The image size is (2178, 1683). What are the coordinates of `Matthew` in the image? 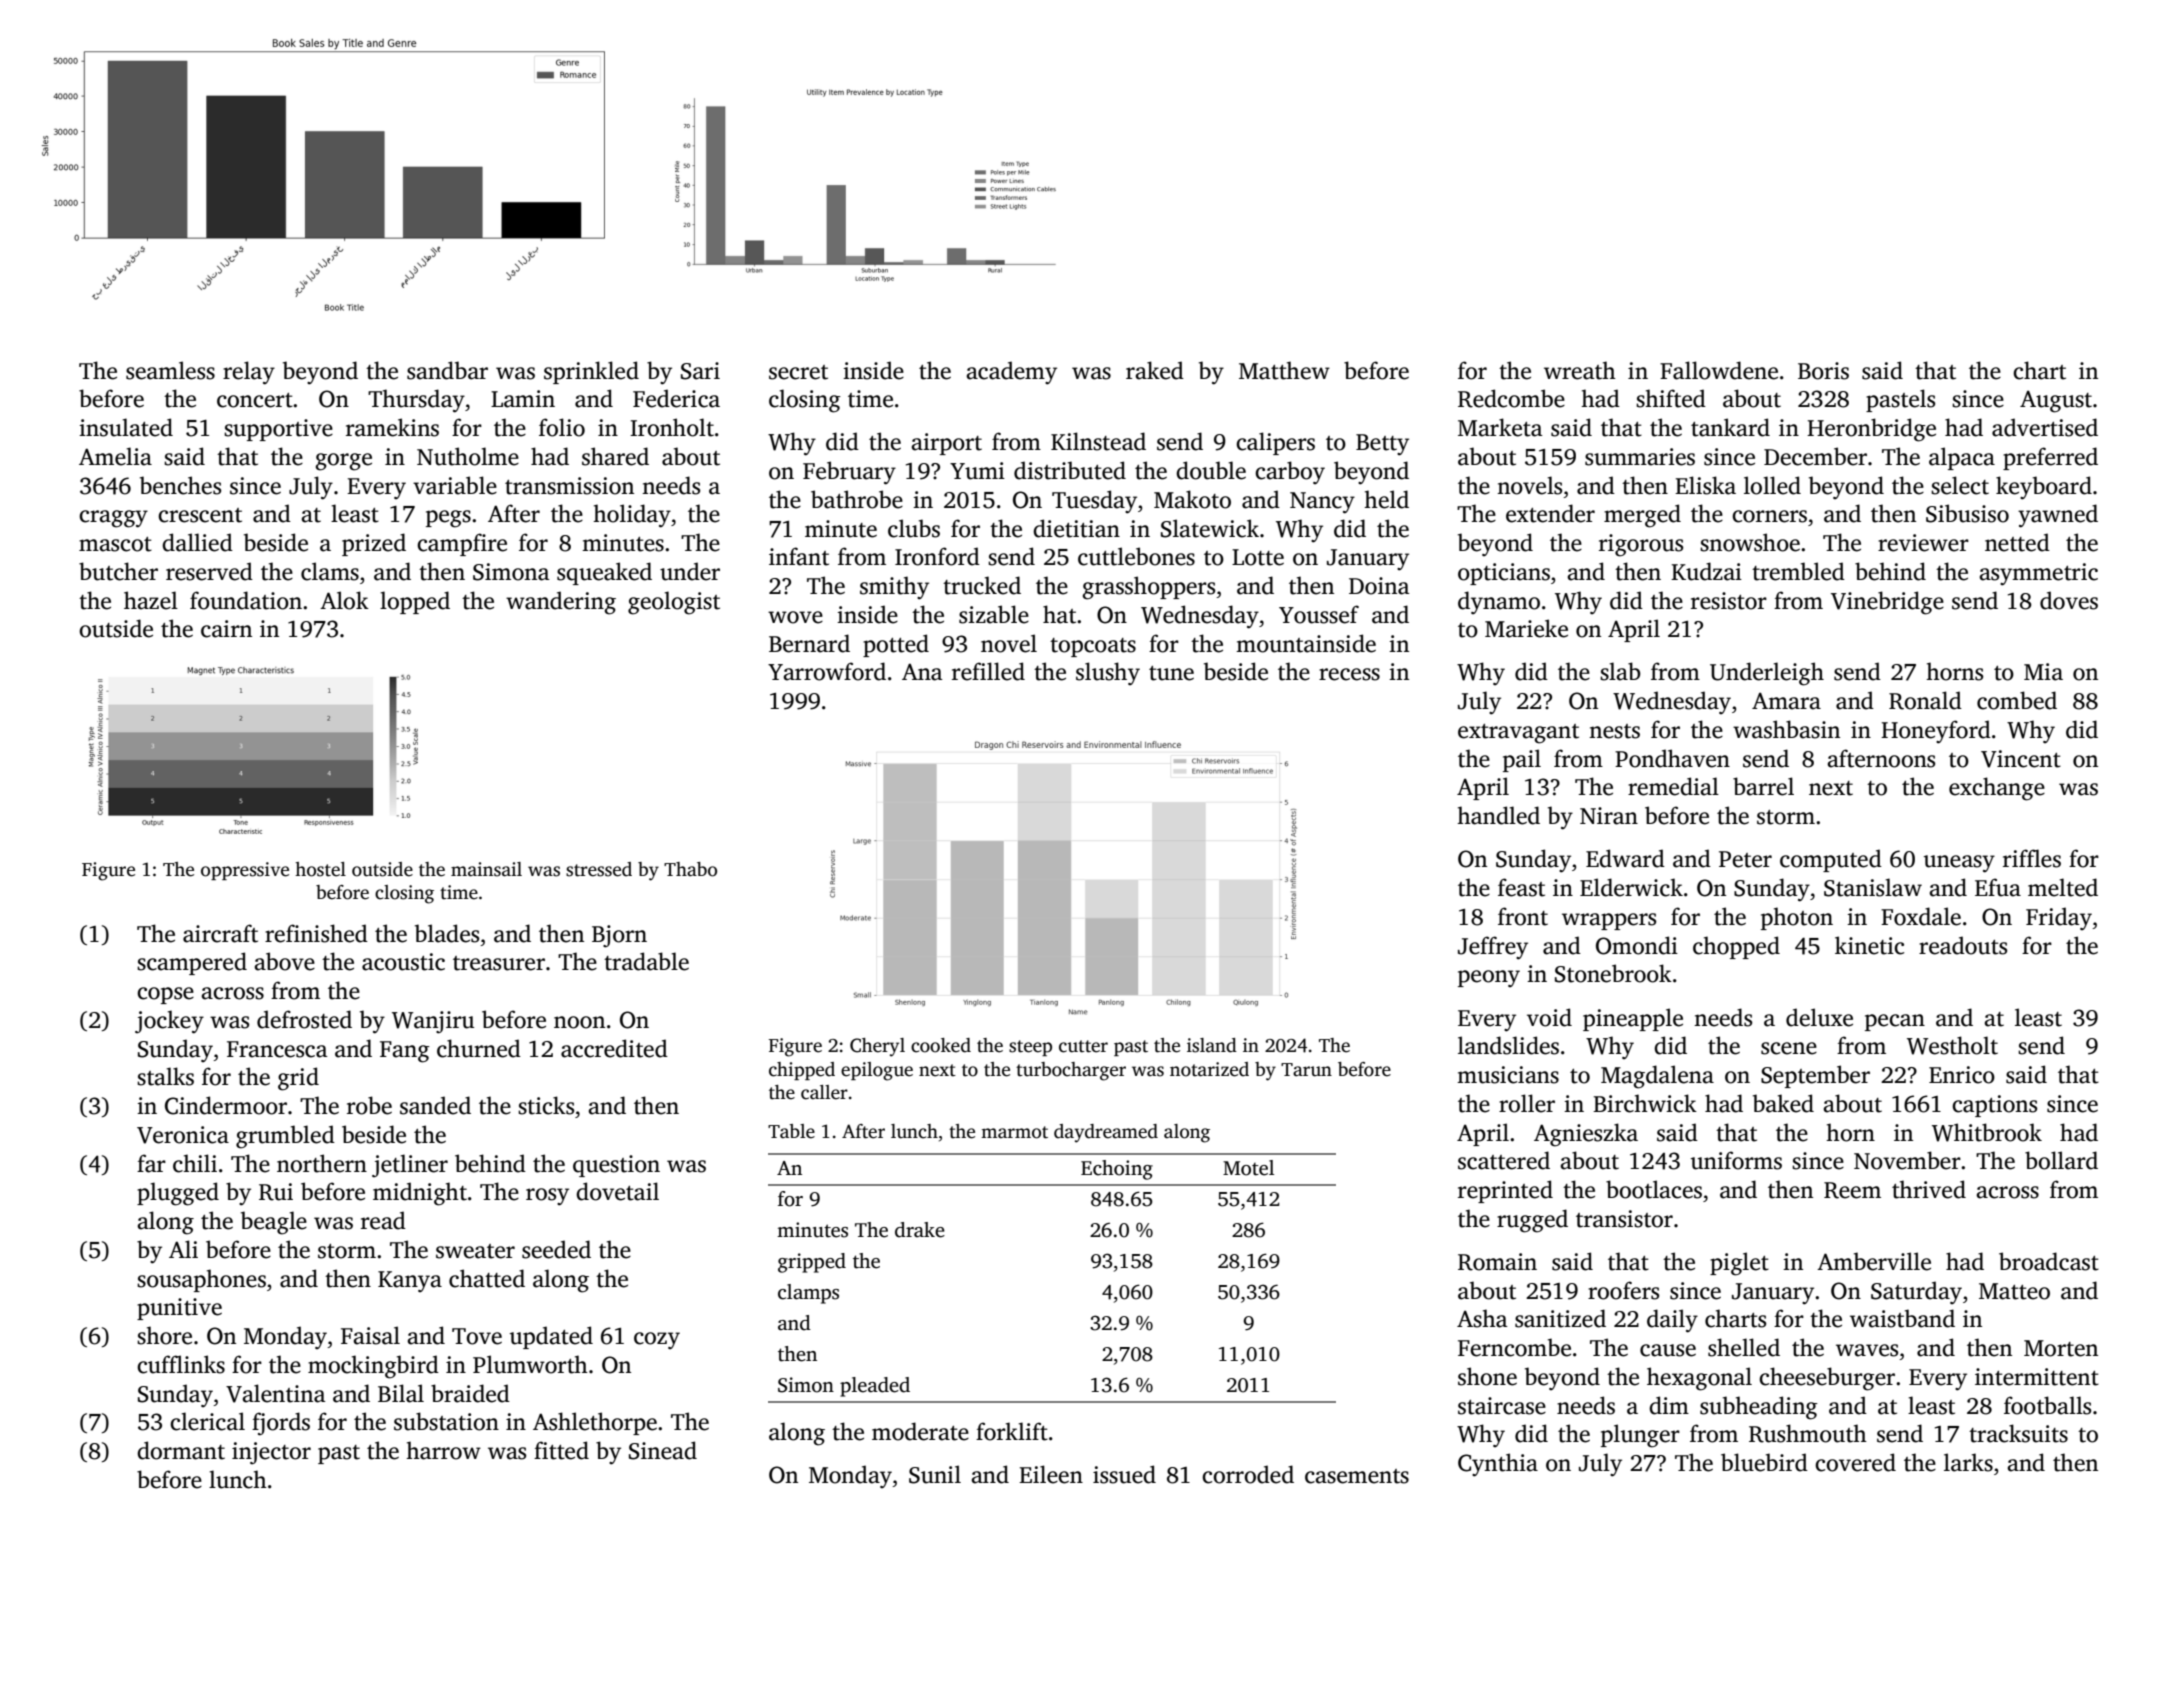 It's located at (1284, 370).
